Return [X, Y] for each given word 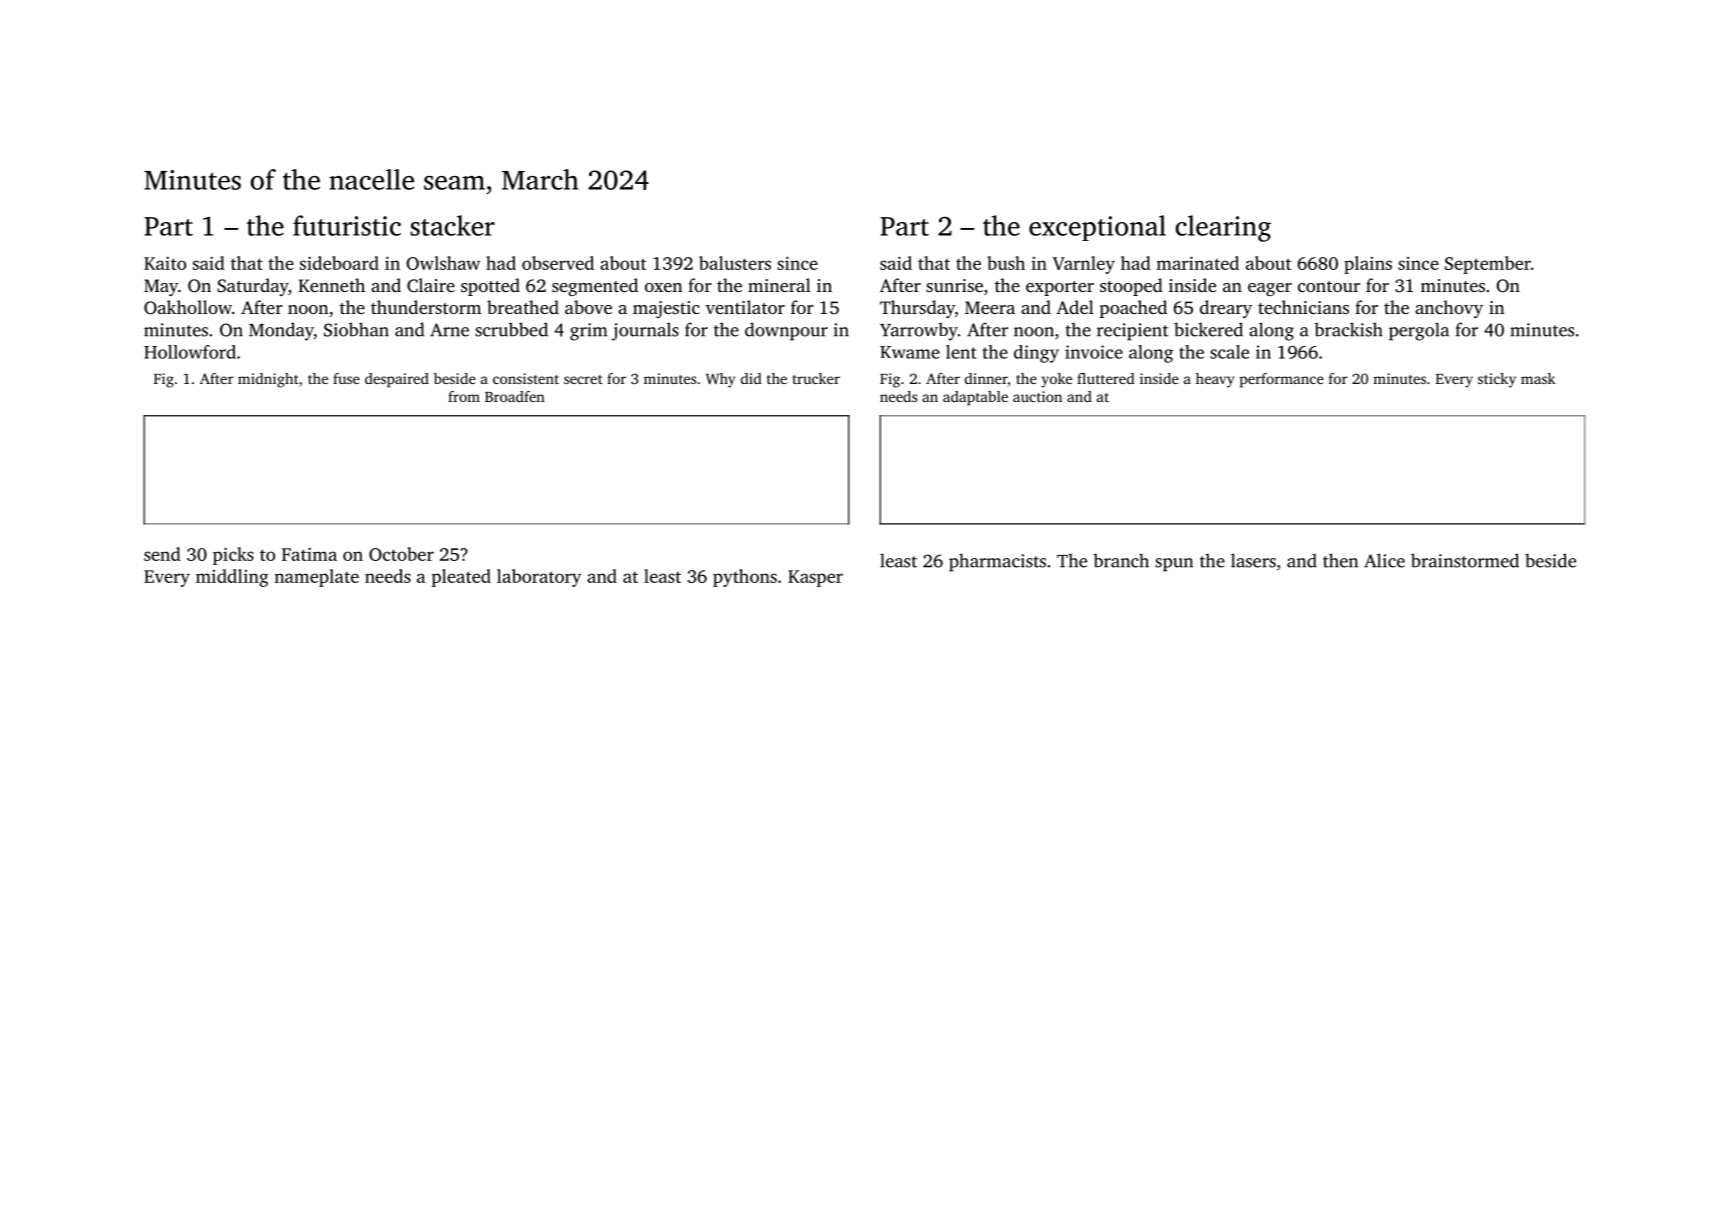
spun [1174, 565]
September [1488, 265]
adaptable [975, 398]
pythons [745, 578]
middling [232, 578]
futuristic [347, 225]
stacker [452, 225]
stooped [1131, 287]
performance [1282, 380]
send [162, 554]
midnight [268, 380]
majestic [666, 309]
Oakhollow [188, 307]
